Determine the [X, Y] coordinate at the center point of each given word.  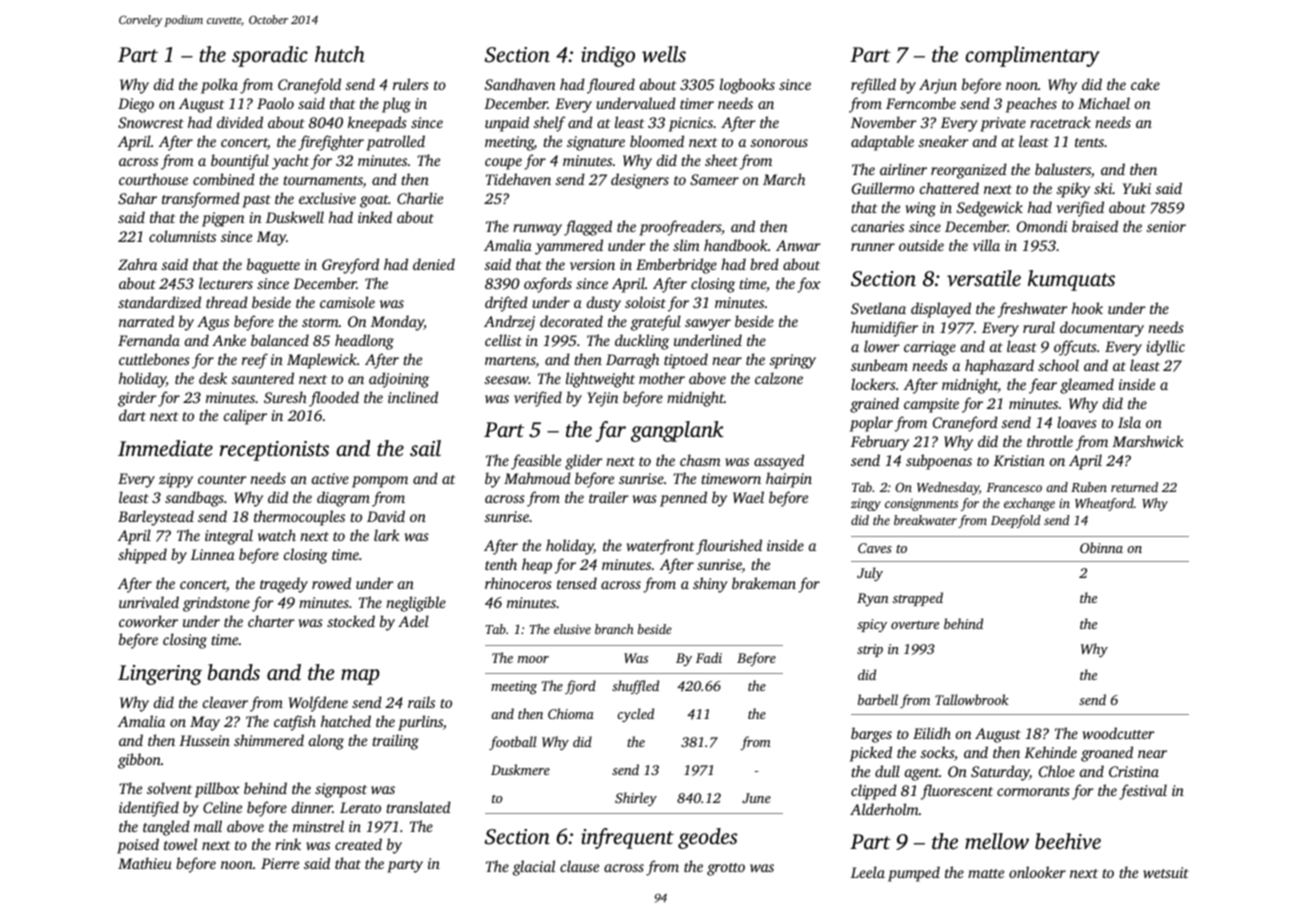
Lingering [160, 675]
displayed [941, 310]
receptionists [274, 451]
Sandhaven [520, 84]
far [611, 431]
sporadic [270, 56]
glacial [534, 868]
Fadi [709, 657]
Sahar [137, 198]
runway [537, 230]
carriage [930, 348]
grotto [726, 869]
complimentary [1032, 56]
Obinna [1101, 547]
